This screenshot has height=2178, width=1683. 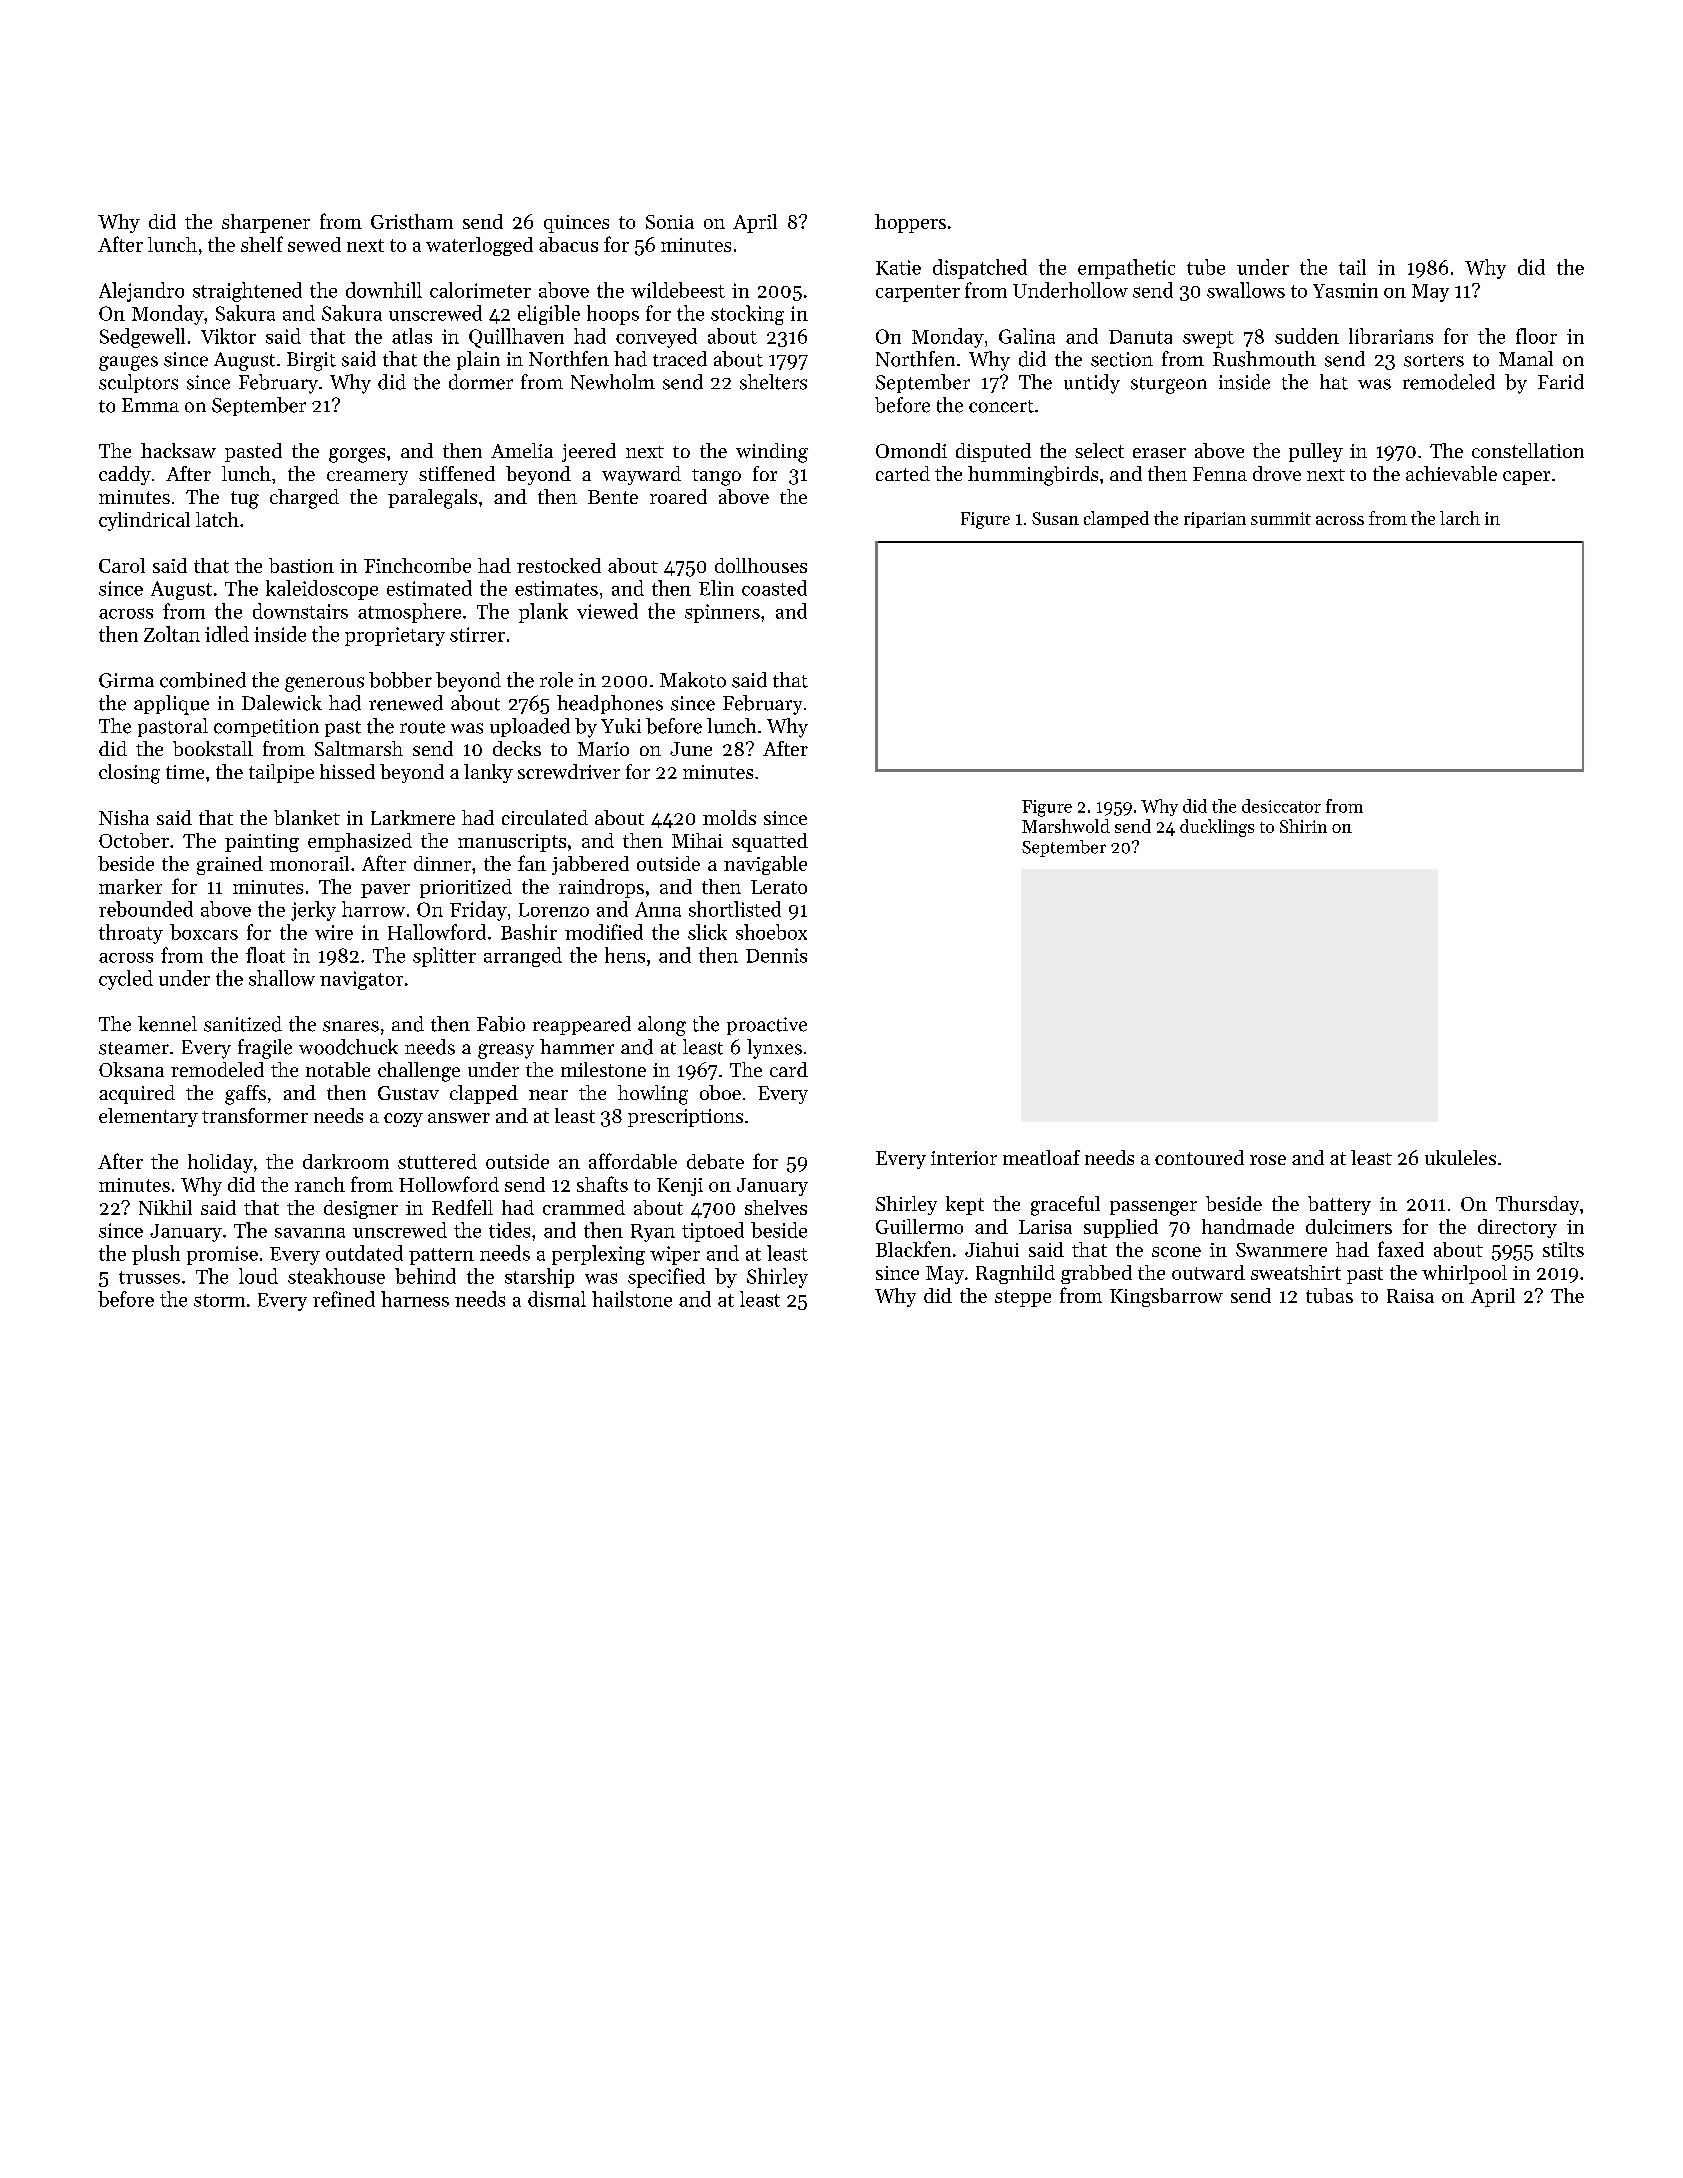 I want to click on Galina, so click(x=1027, y=336).
